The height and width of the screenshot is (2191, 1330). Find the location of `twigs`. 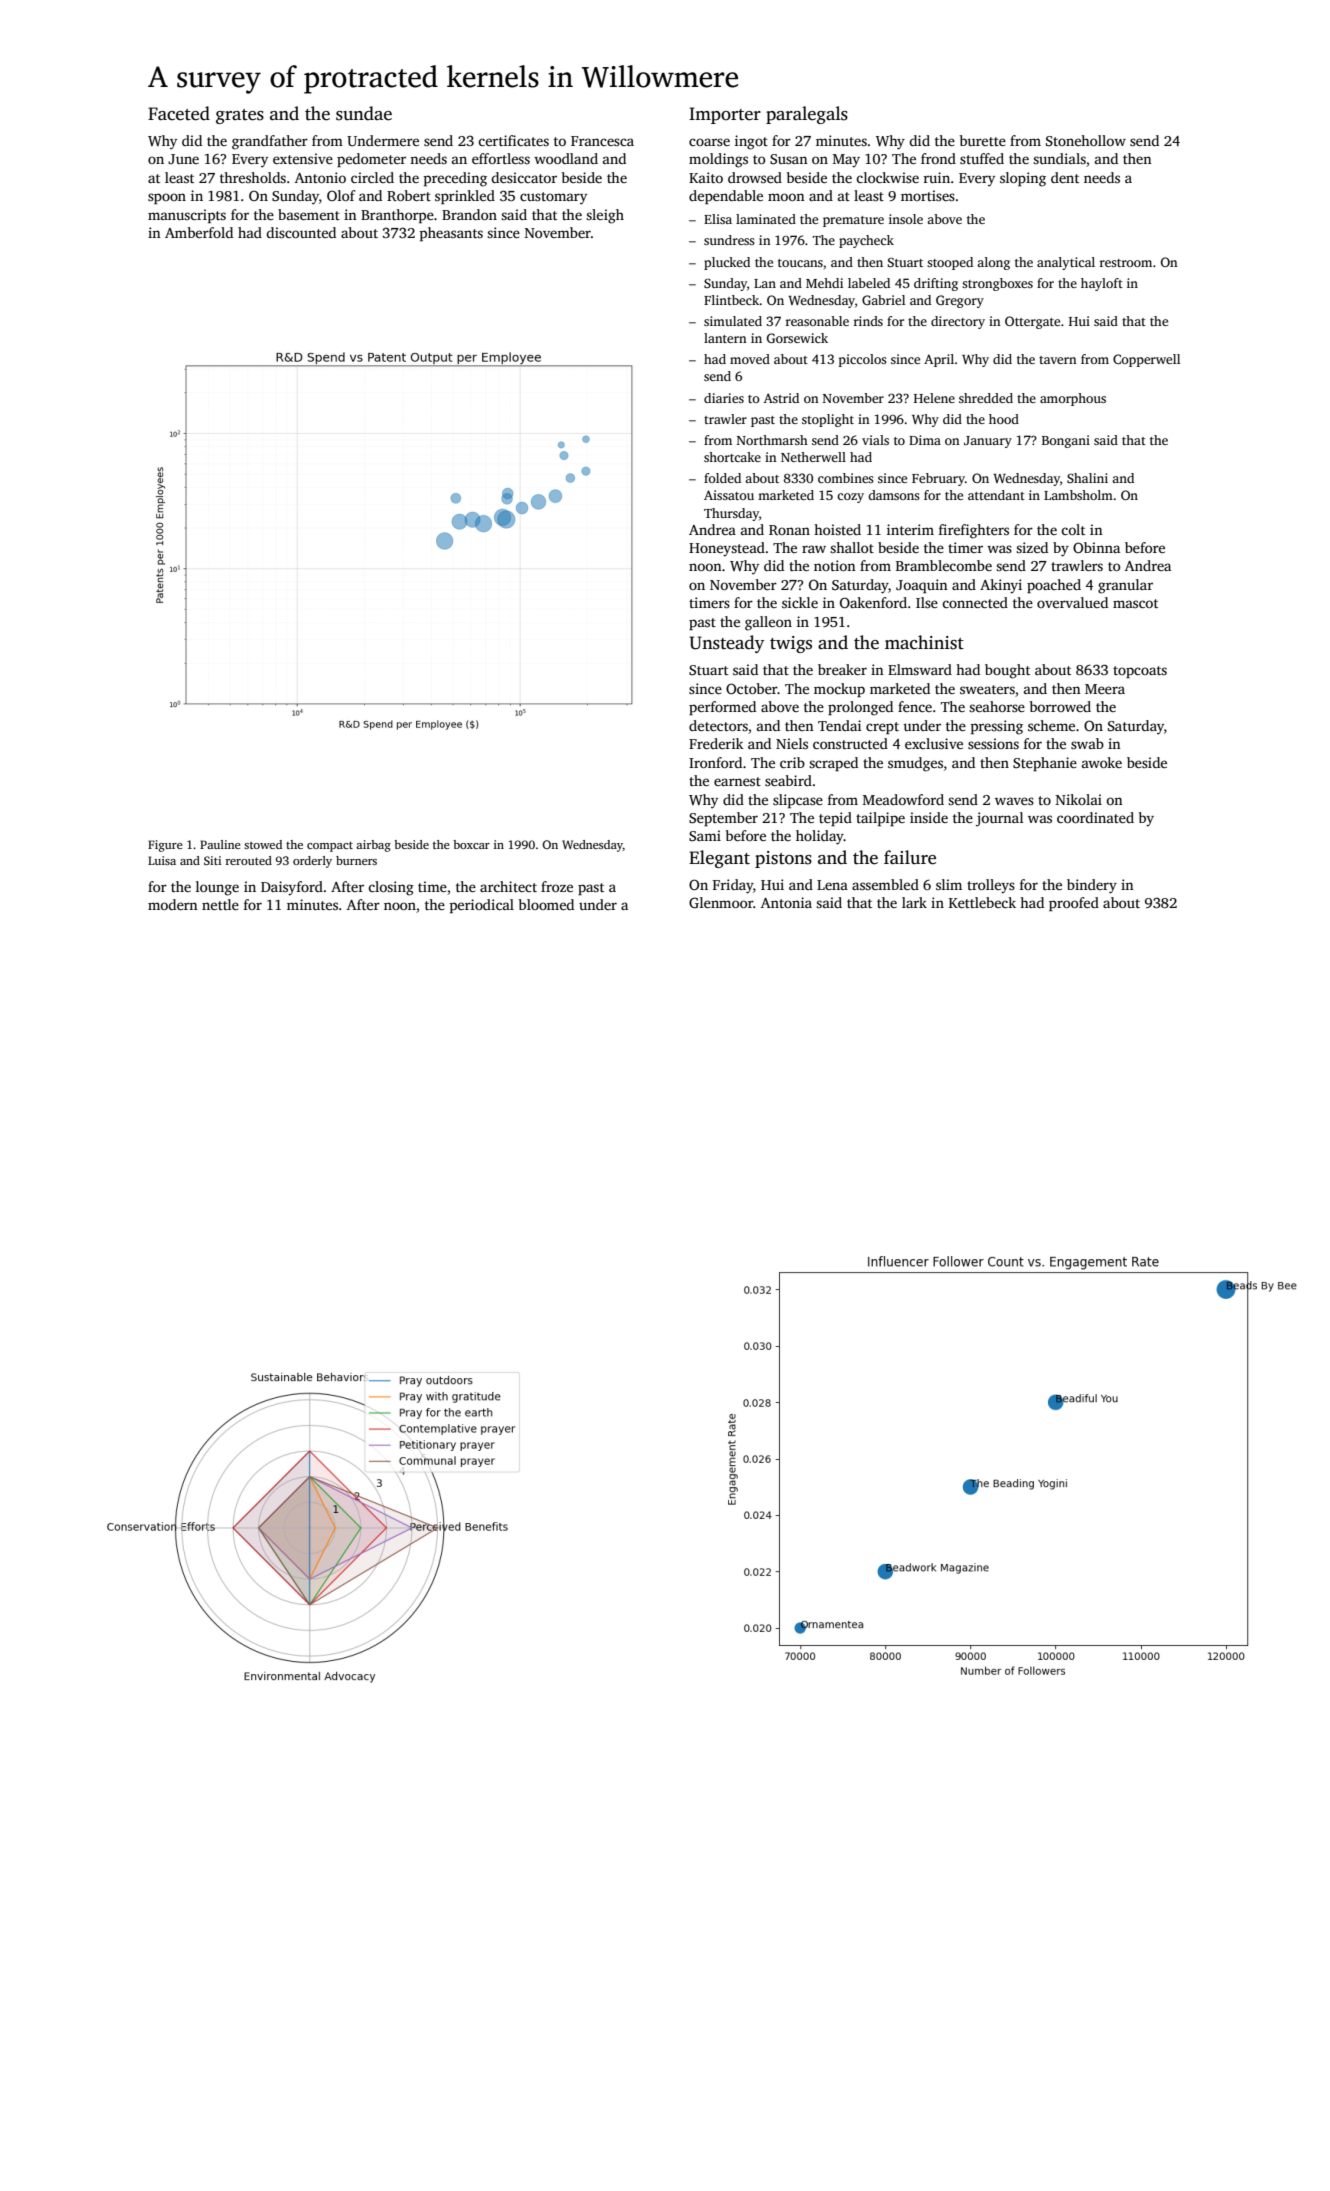

twigs is located at coordinates (791, 644).
